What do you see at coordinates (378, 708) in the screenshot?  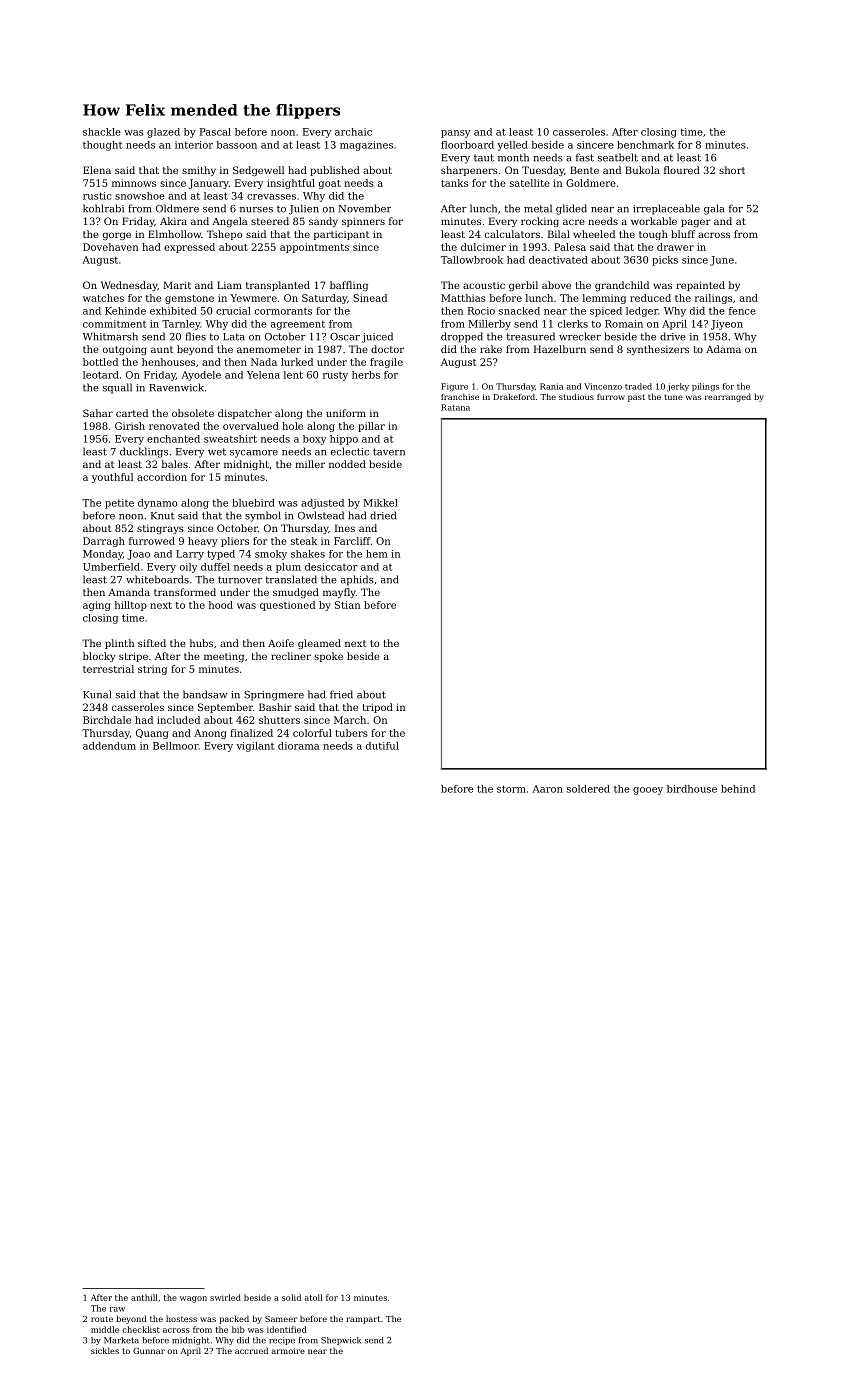 I see `tripod` at bounding box center [378, 708].
